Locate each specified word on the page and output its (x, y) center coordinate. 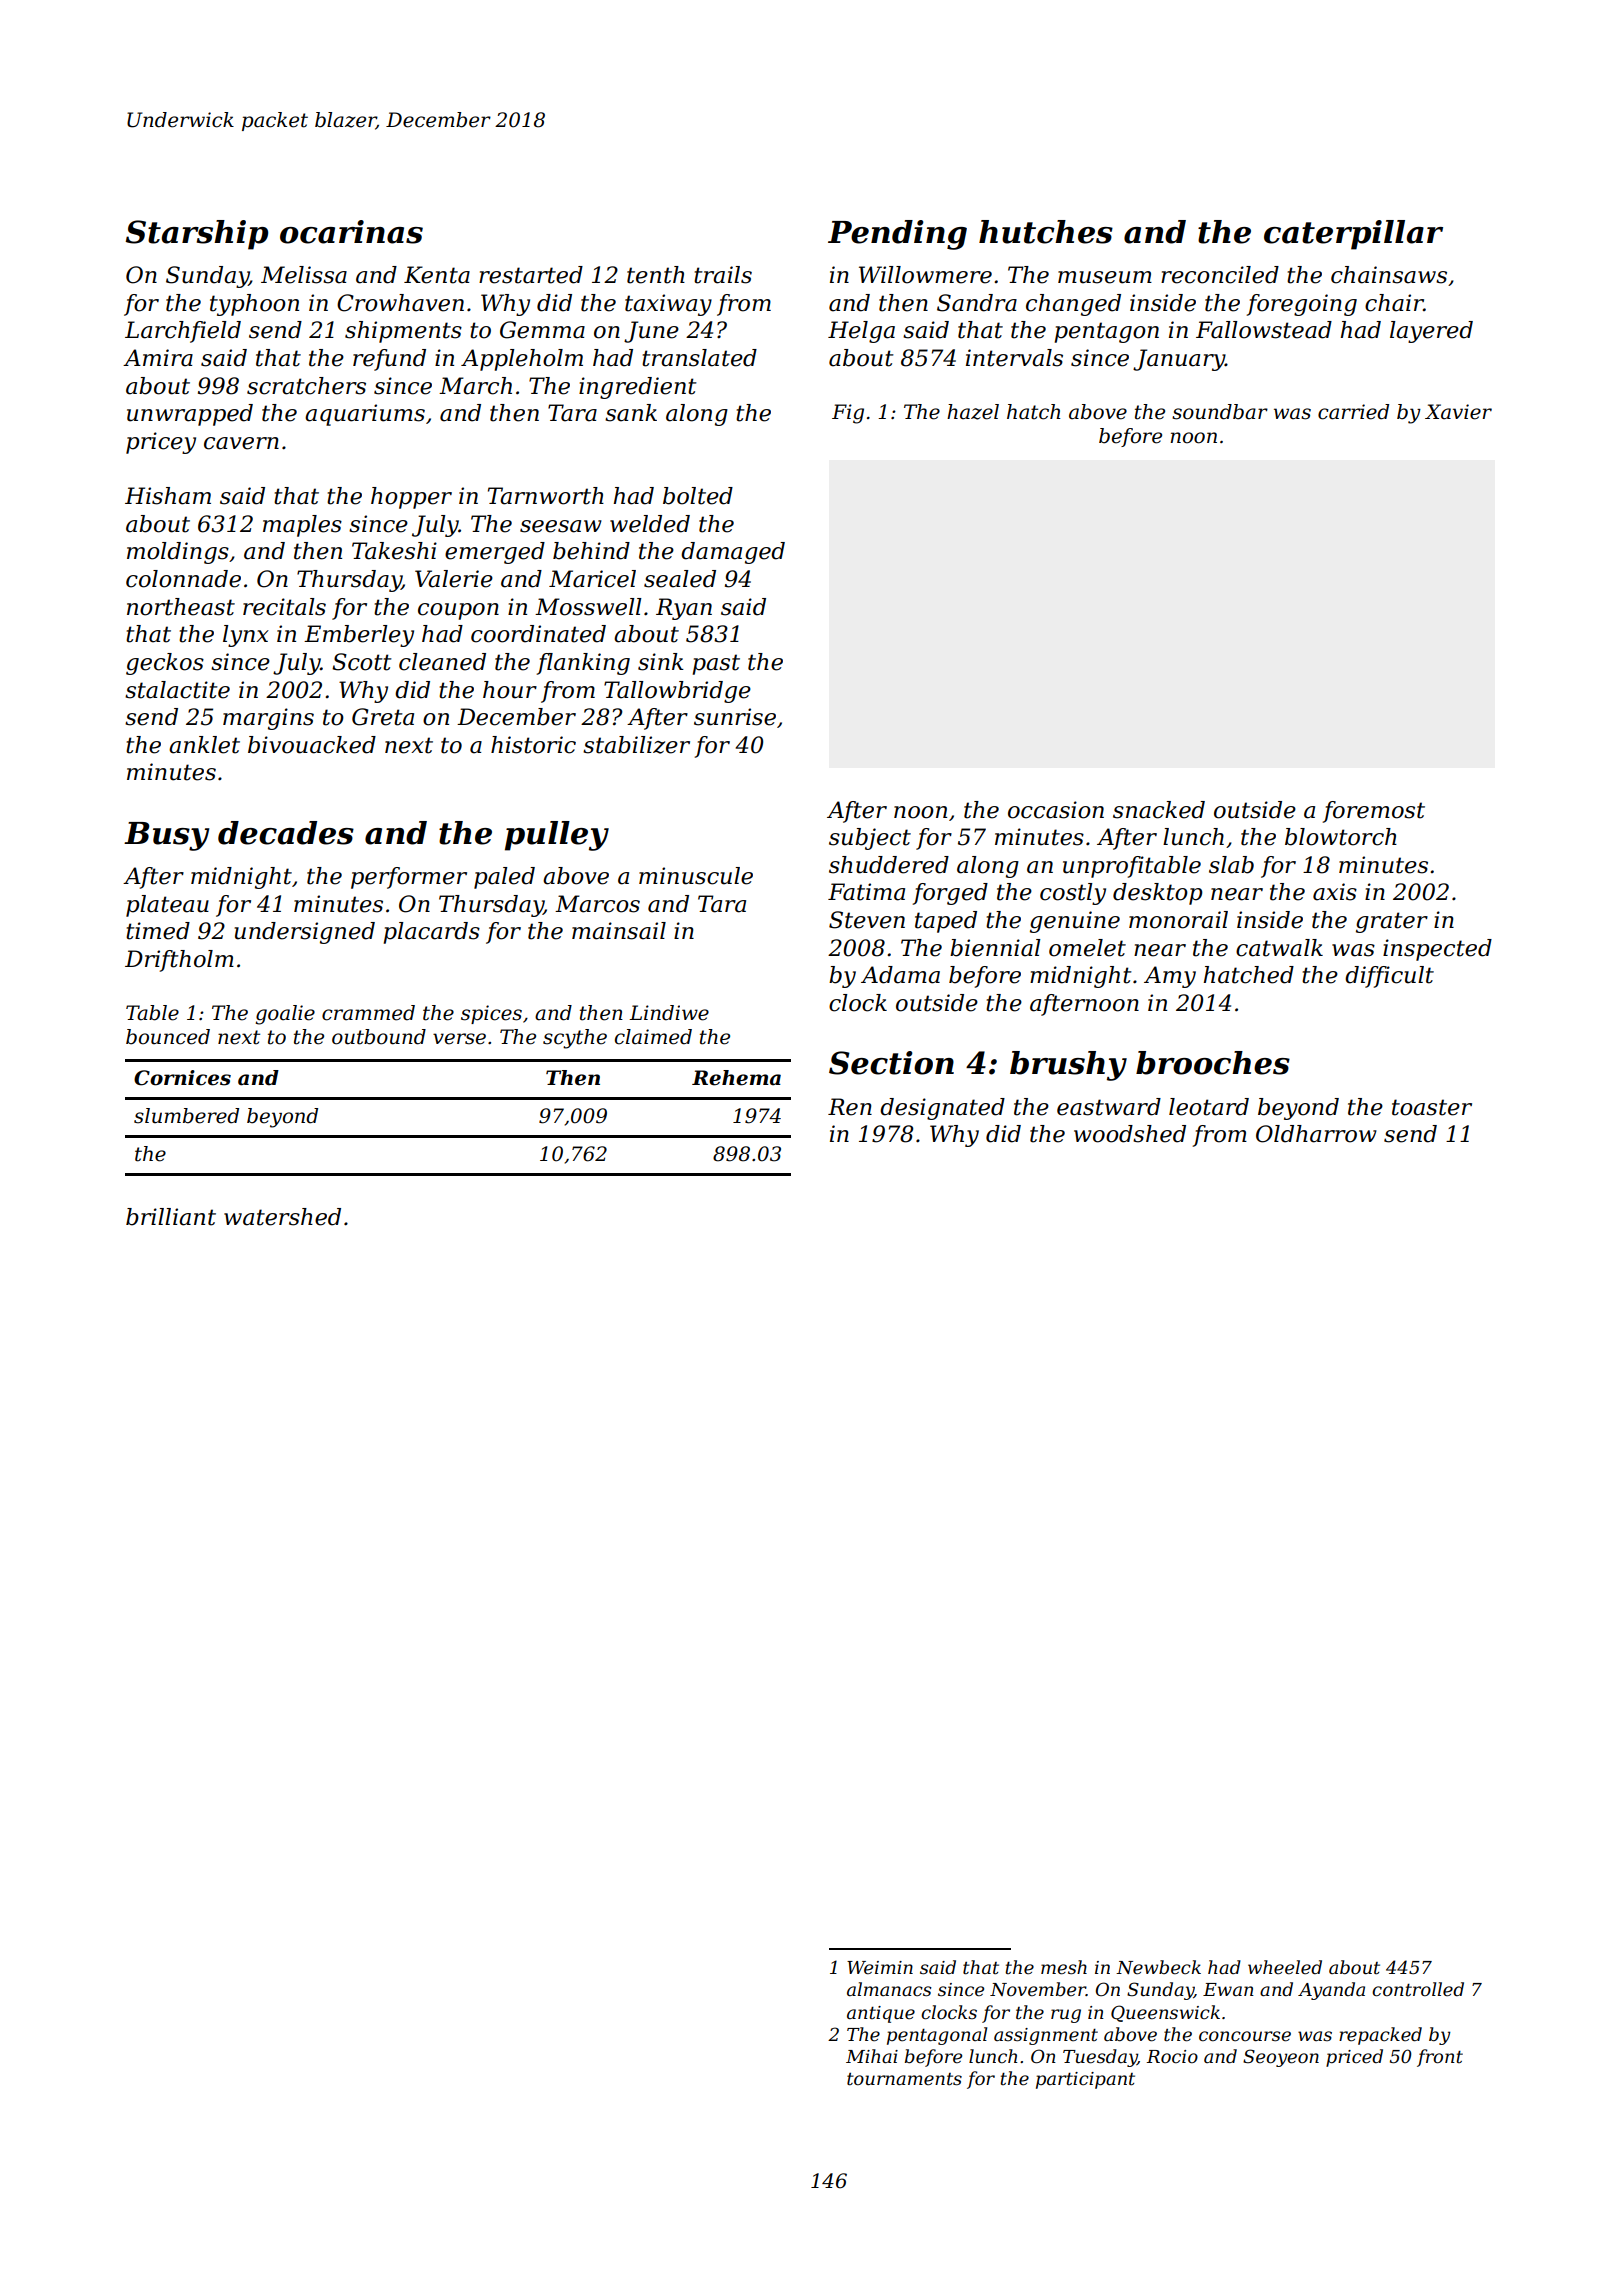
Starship (196, 235)
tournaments (904, 2079)
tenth (656, 275)
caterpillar (1353, 235)
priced (1354, 2058)
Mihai (872, 2056)
